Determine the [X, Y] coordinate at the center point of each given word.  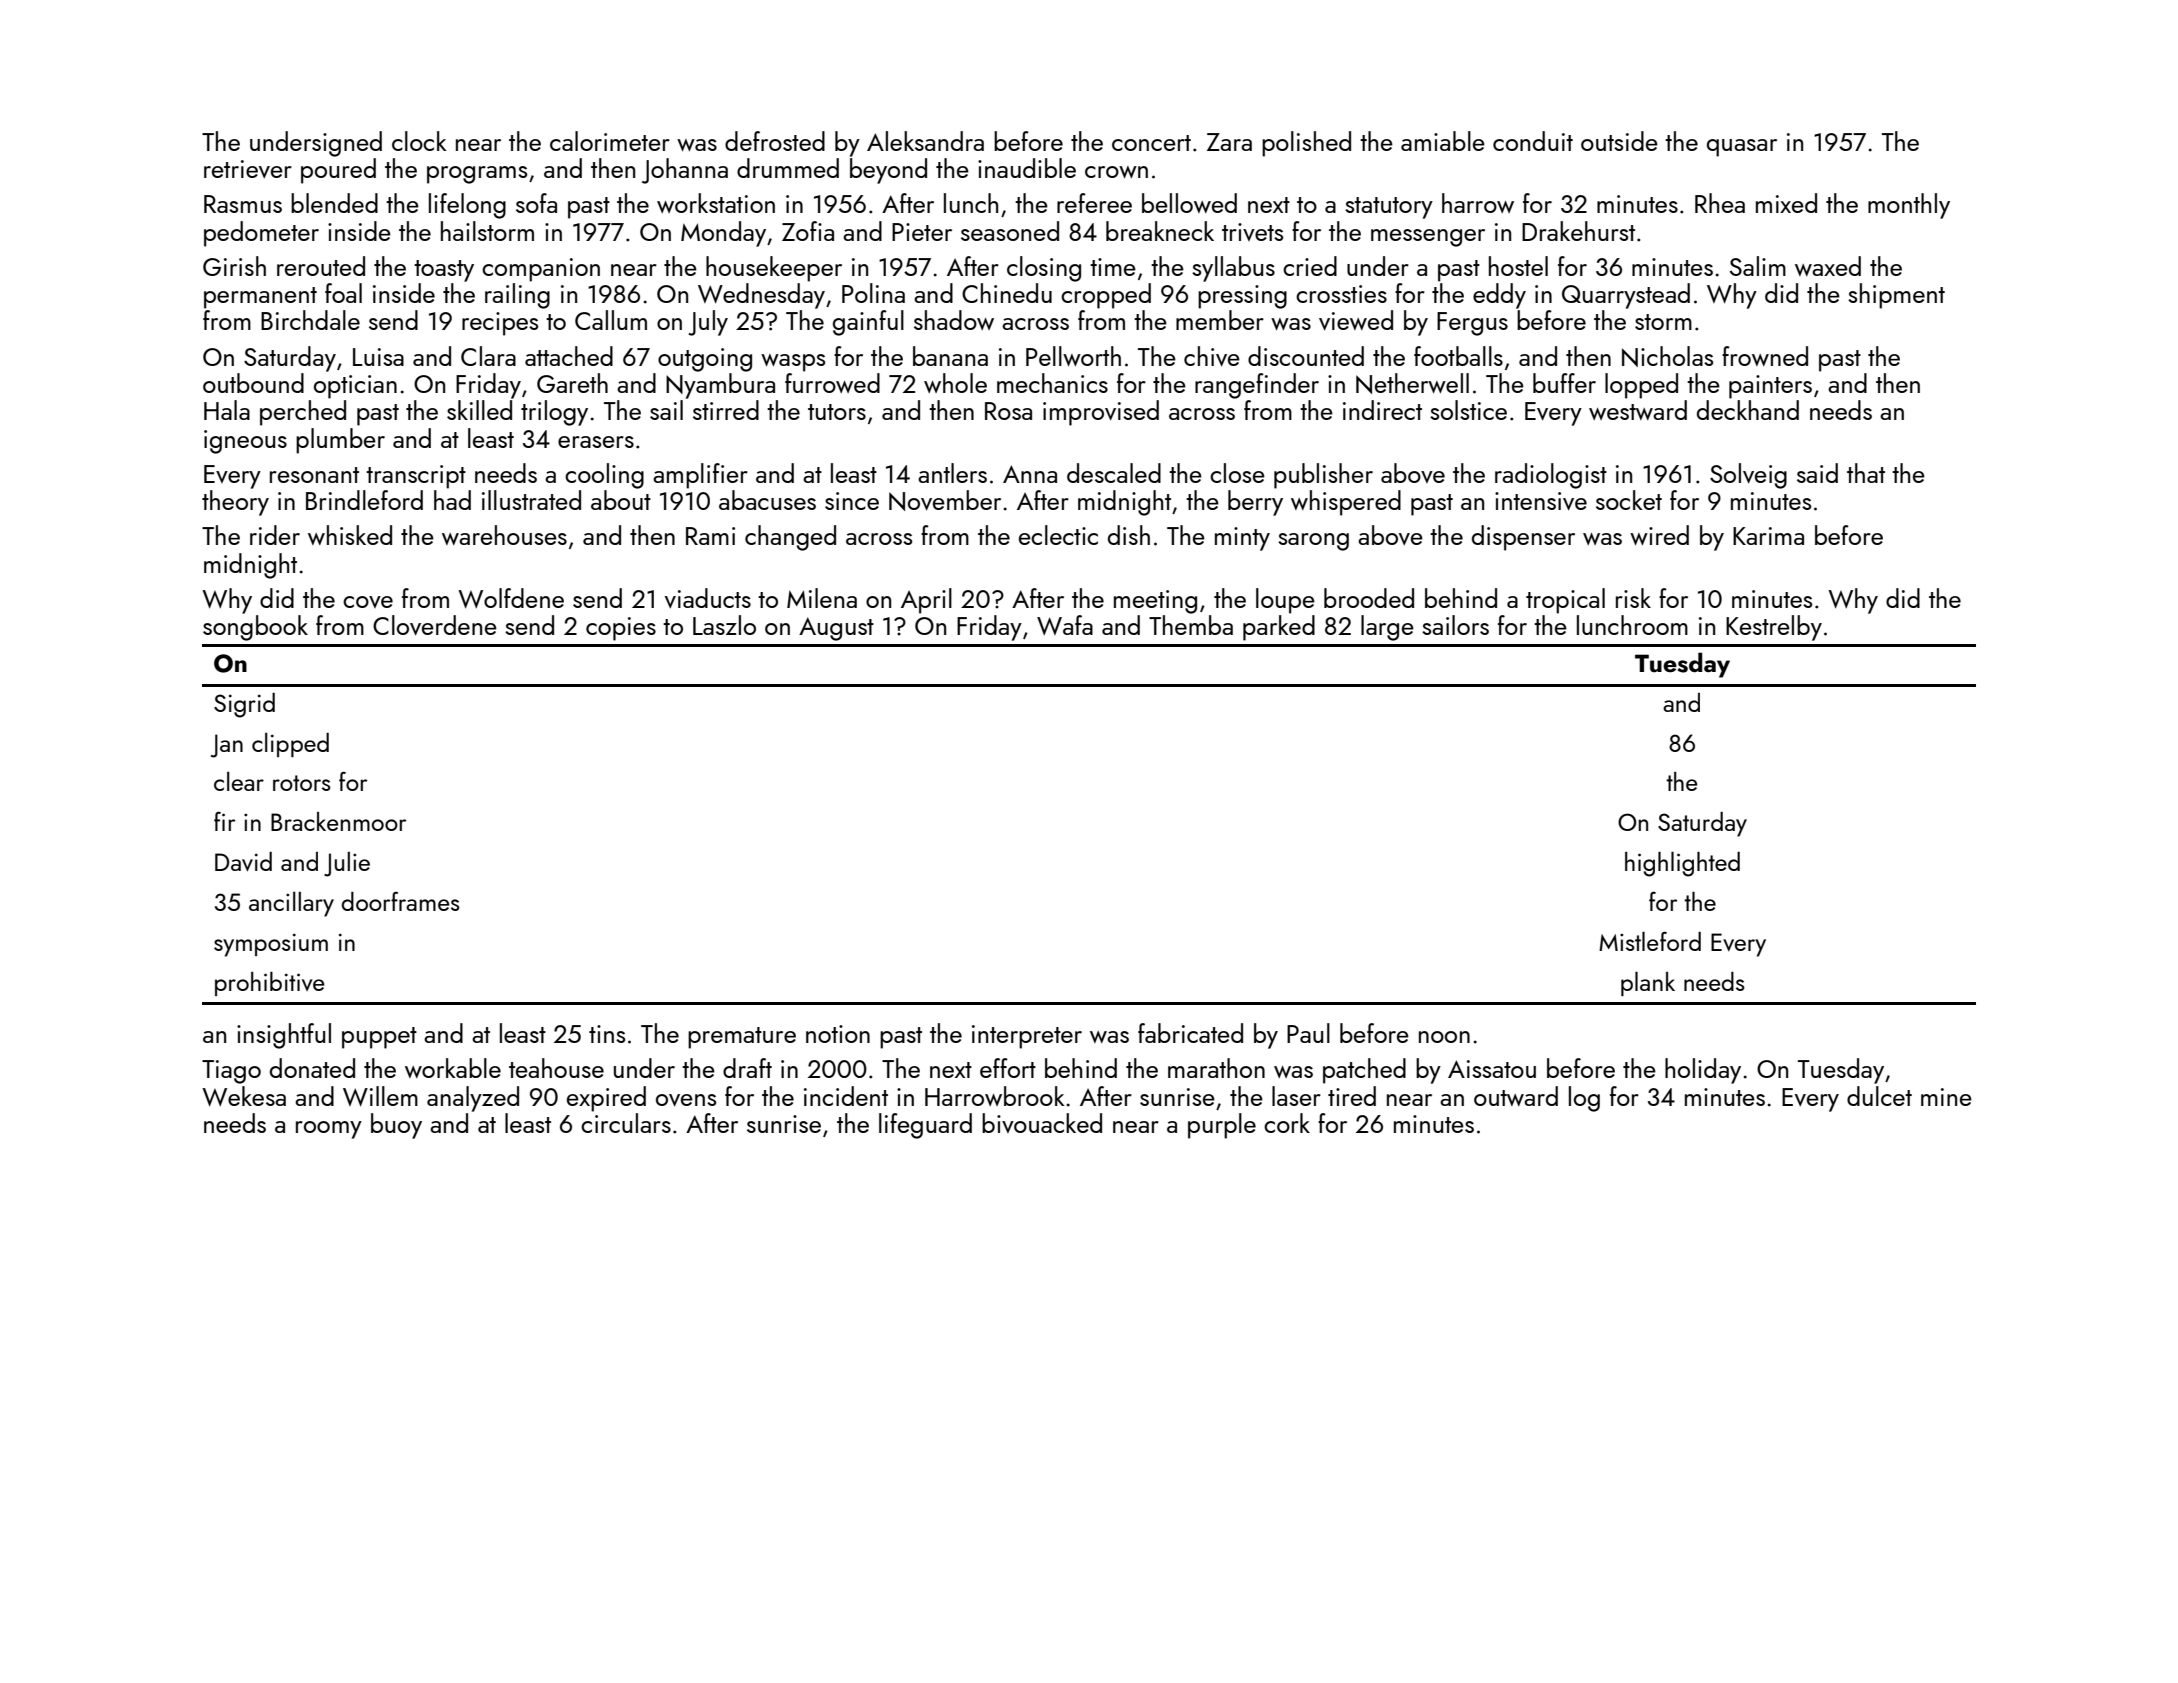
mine [1946, 1097]
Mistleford [1650, 941]
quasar [1742, 148]
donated [312, 1068]
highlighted [1682, 864]
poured [338, 171]
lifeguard [925, 1126]
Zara [1229, 142]
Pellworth [1073, 356]
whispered [1346, 503]
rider [275, 535]
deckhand [1748, 410]
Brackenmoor [338, 821]
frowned [1765, 356]
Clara [488, 356]
